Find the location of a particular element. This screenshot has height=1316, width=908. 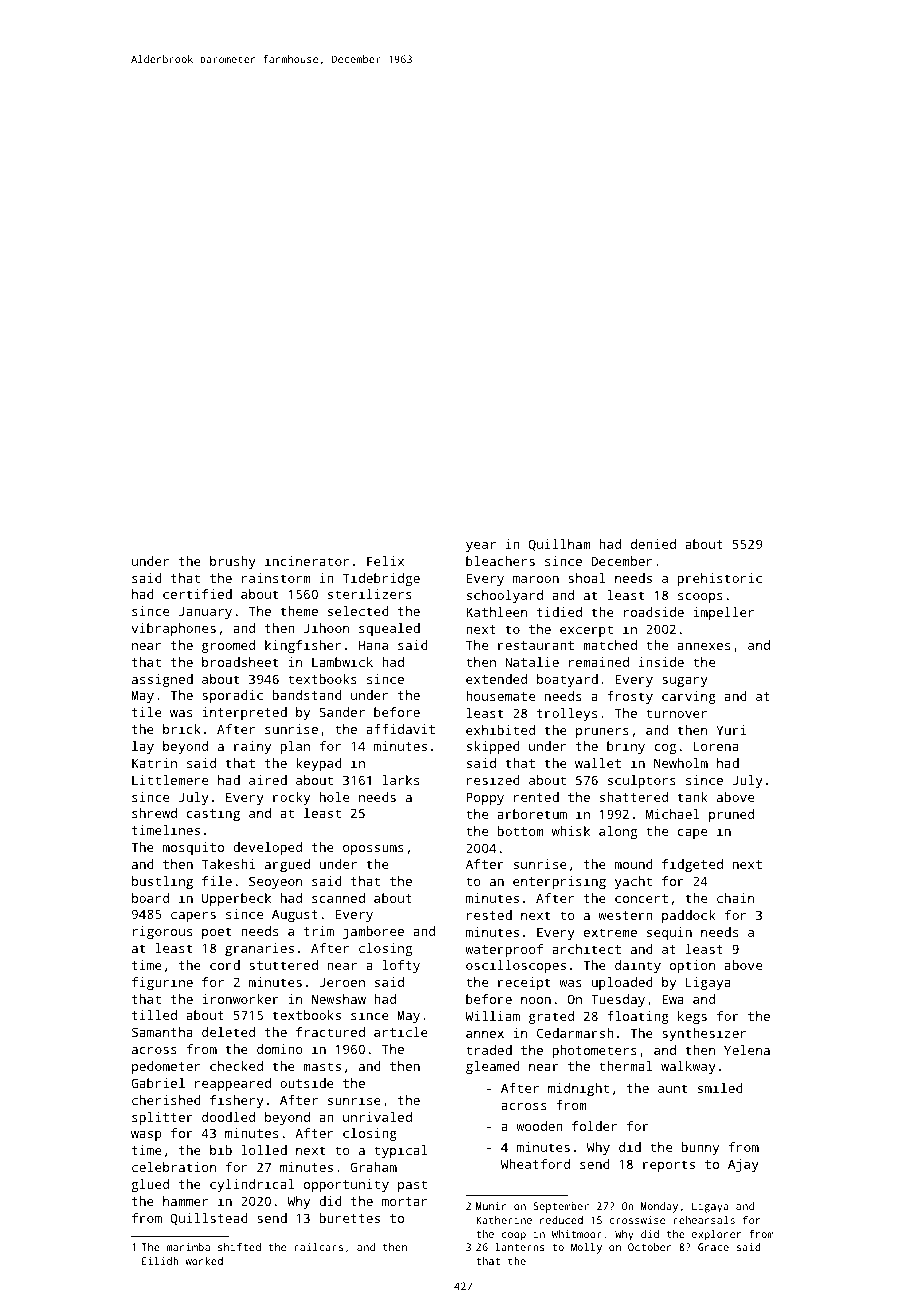

brushy is located at coordinates (233, 562).
